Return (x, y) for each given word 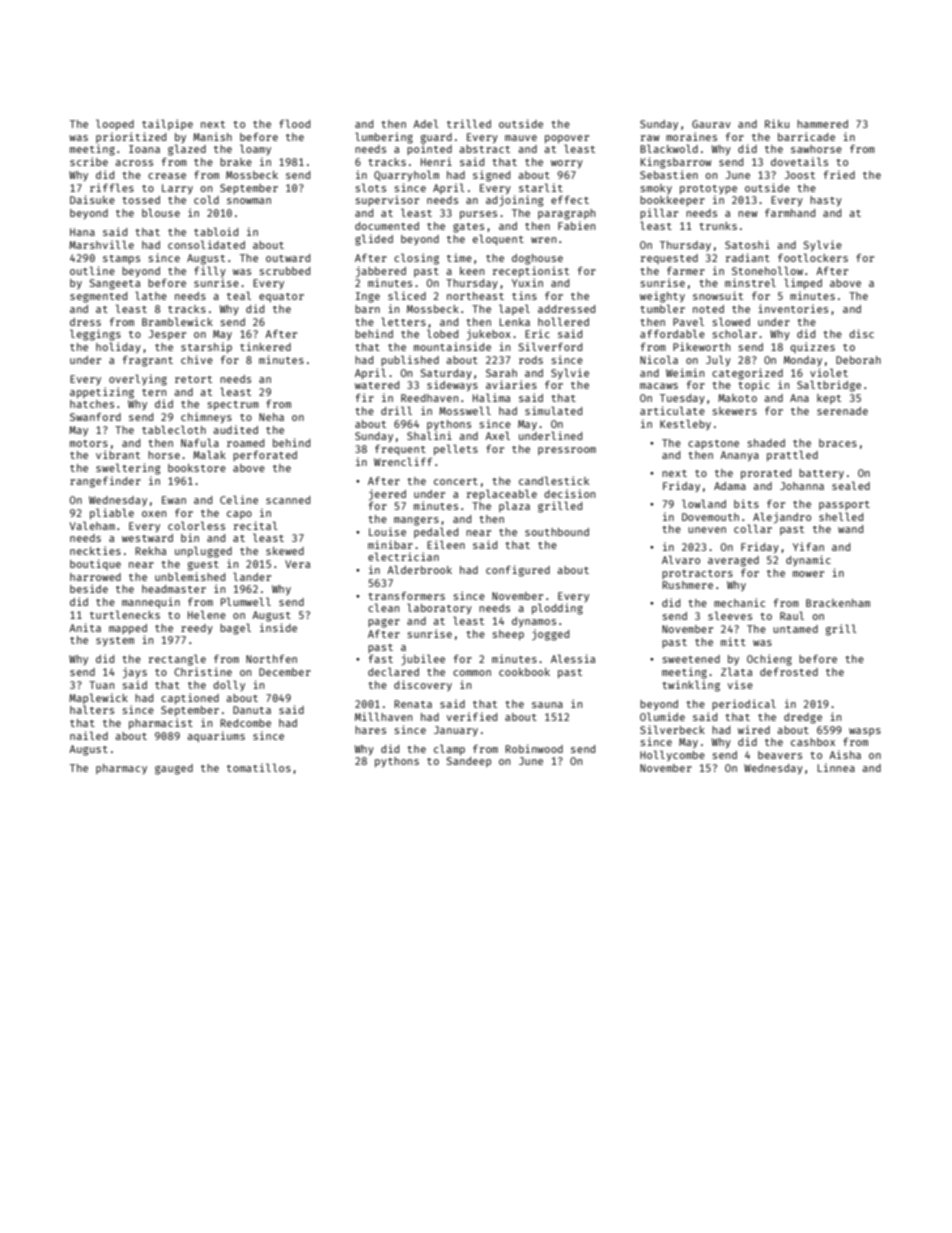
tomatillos (259, 767)
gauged (174, 769)
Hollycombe (672, 755)
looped (115, 124)
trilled (469, 123)
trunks (718, 226)
